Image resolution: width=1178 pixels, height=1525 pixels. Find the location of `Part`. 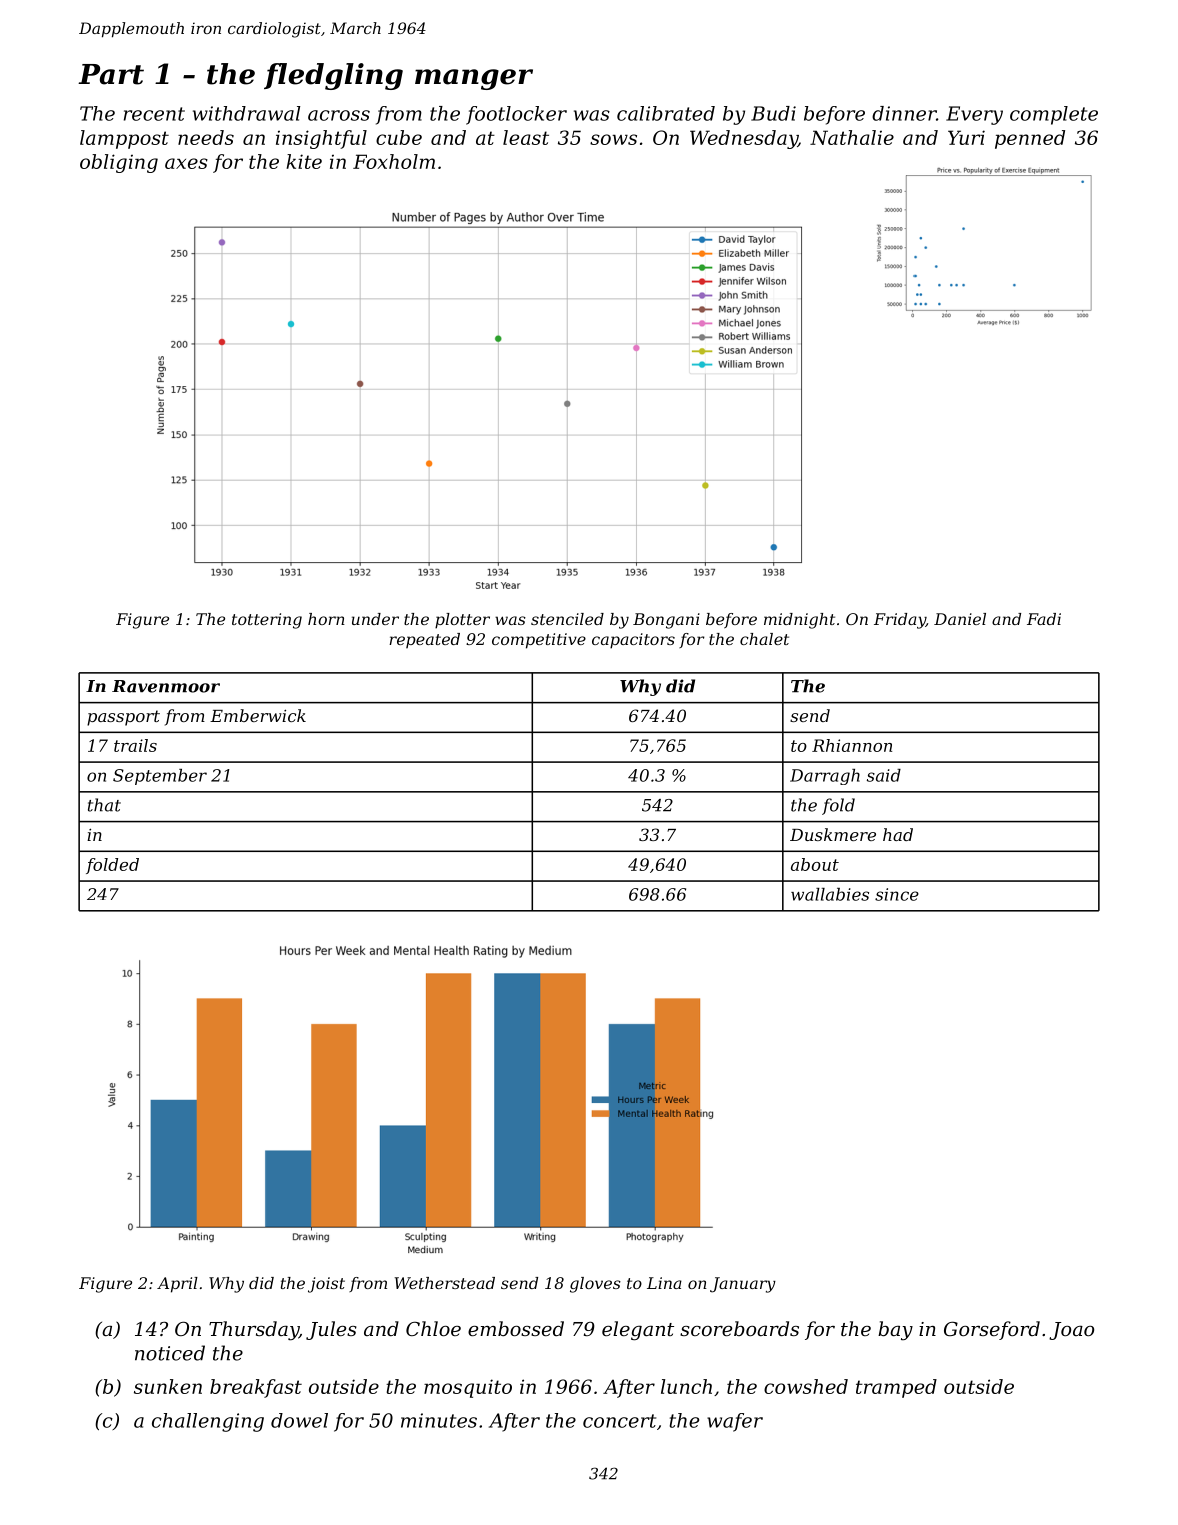

Part is located at coordinates (111, 74).
